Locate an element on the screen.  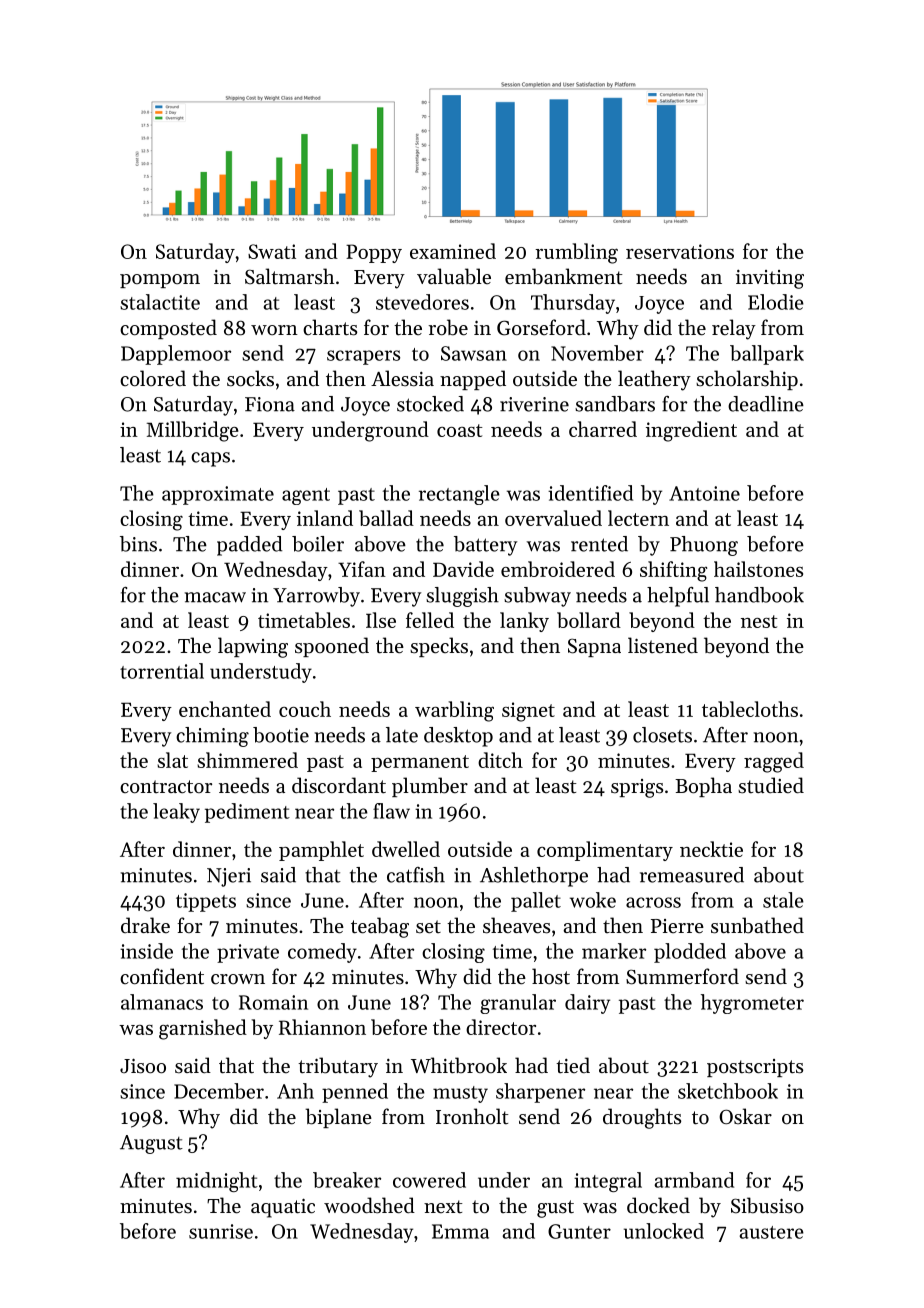
worn is located at coordinates (274, 330).
